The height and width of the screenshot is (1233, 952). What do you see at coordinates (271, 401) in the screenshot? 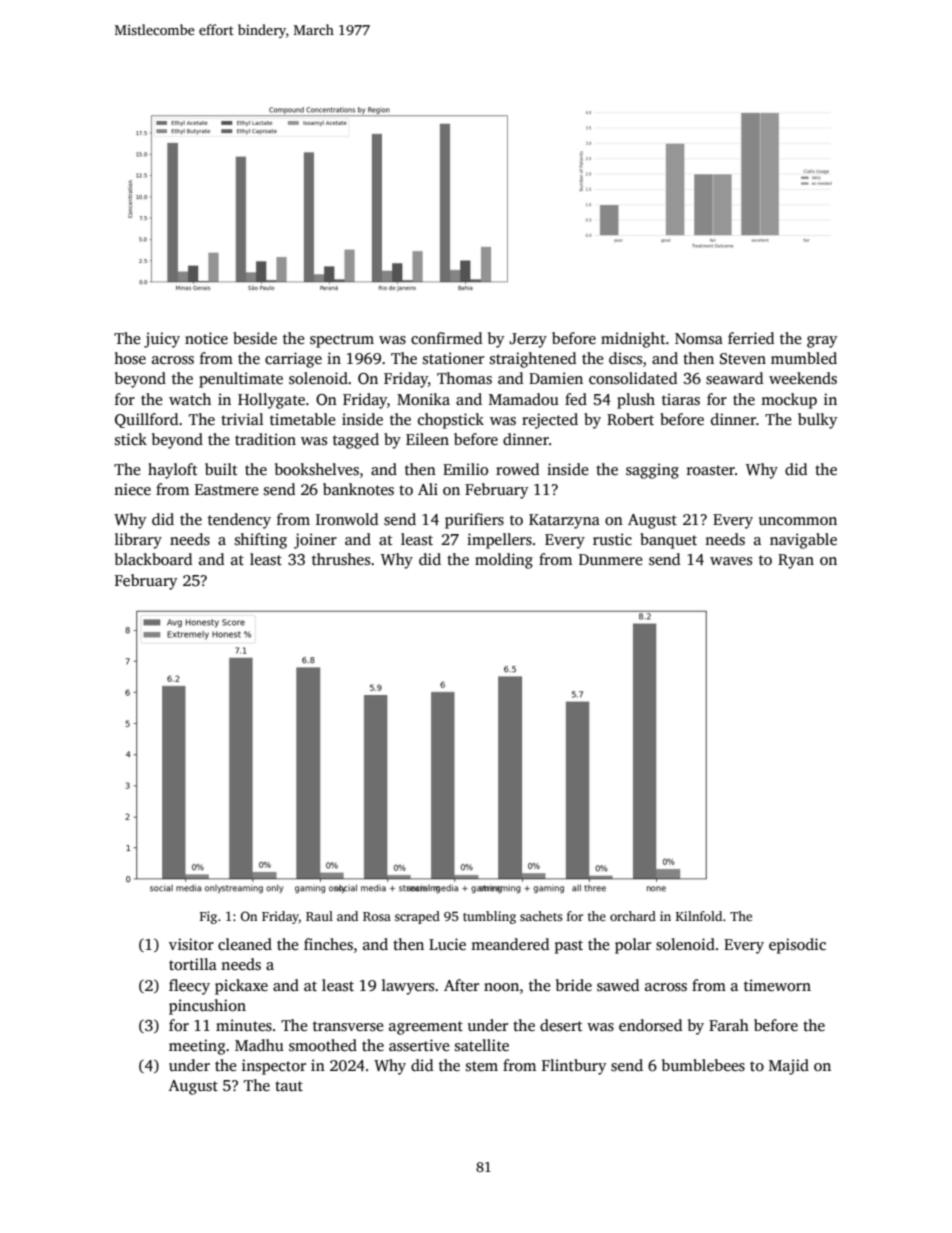
I see `Hollygate` at bounding box center [271, 401].
